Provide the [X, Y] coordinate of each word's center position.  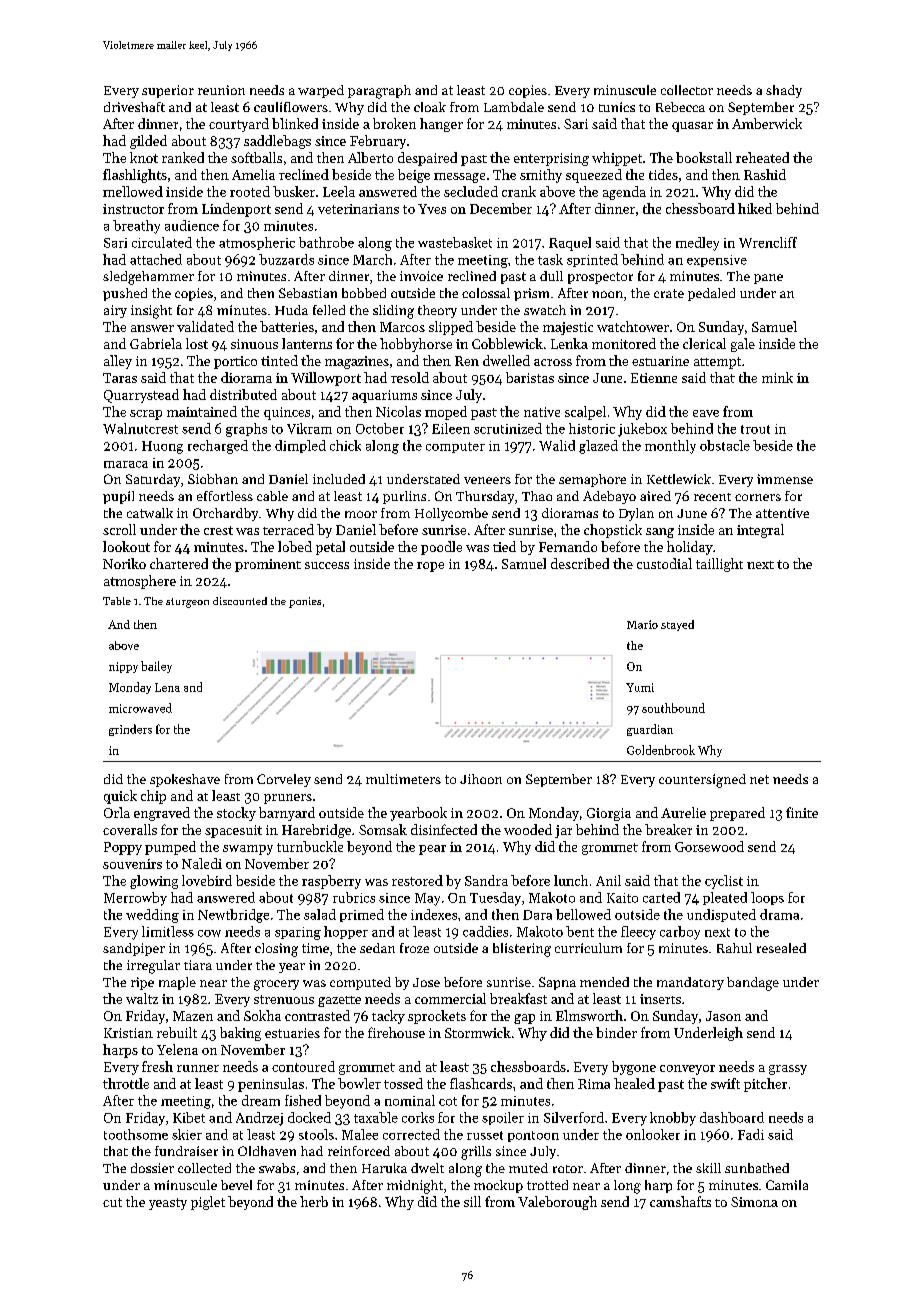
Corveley [284, 780]
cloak [430, 107]
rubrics [354, 897]
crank [519, 191]
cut [112, 1202]
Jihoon [481, 779]
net [759, 779]
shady [784, 91]
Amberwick [767, 123]
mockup [498, 1186]
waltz [142, 998]
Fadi [751, 1134]
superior [168, 91]
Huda [291, 310]
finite [802, 812]
